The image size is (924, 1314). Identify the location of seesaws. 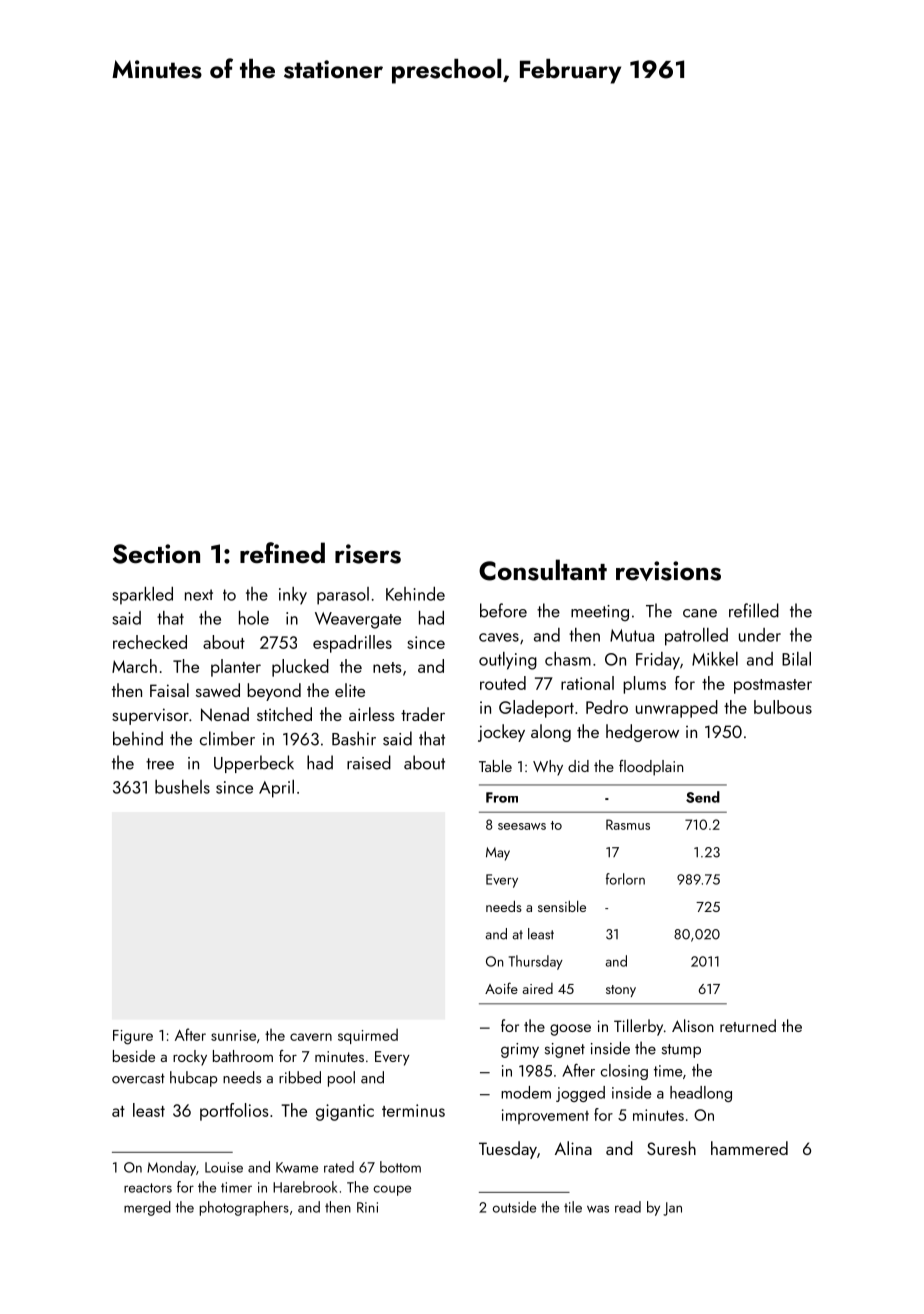
(522, 826).
